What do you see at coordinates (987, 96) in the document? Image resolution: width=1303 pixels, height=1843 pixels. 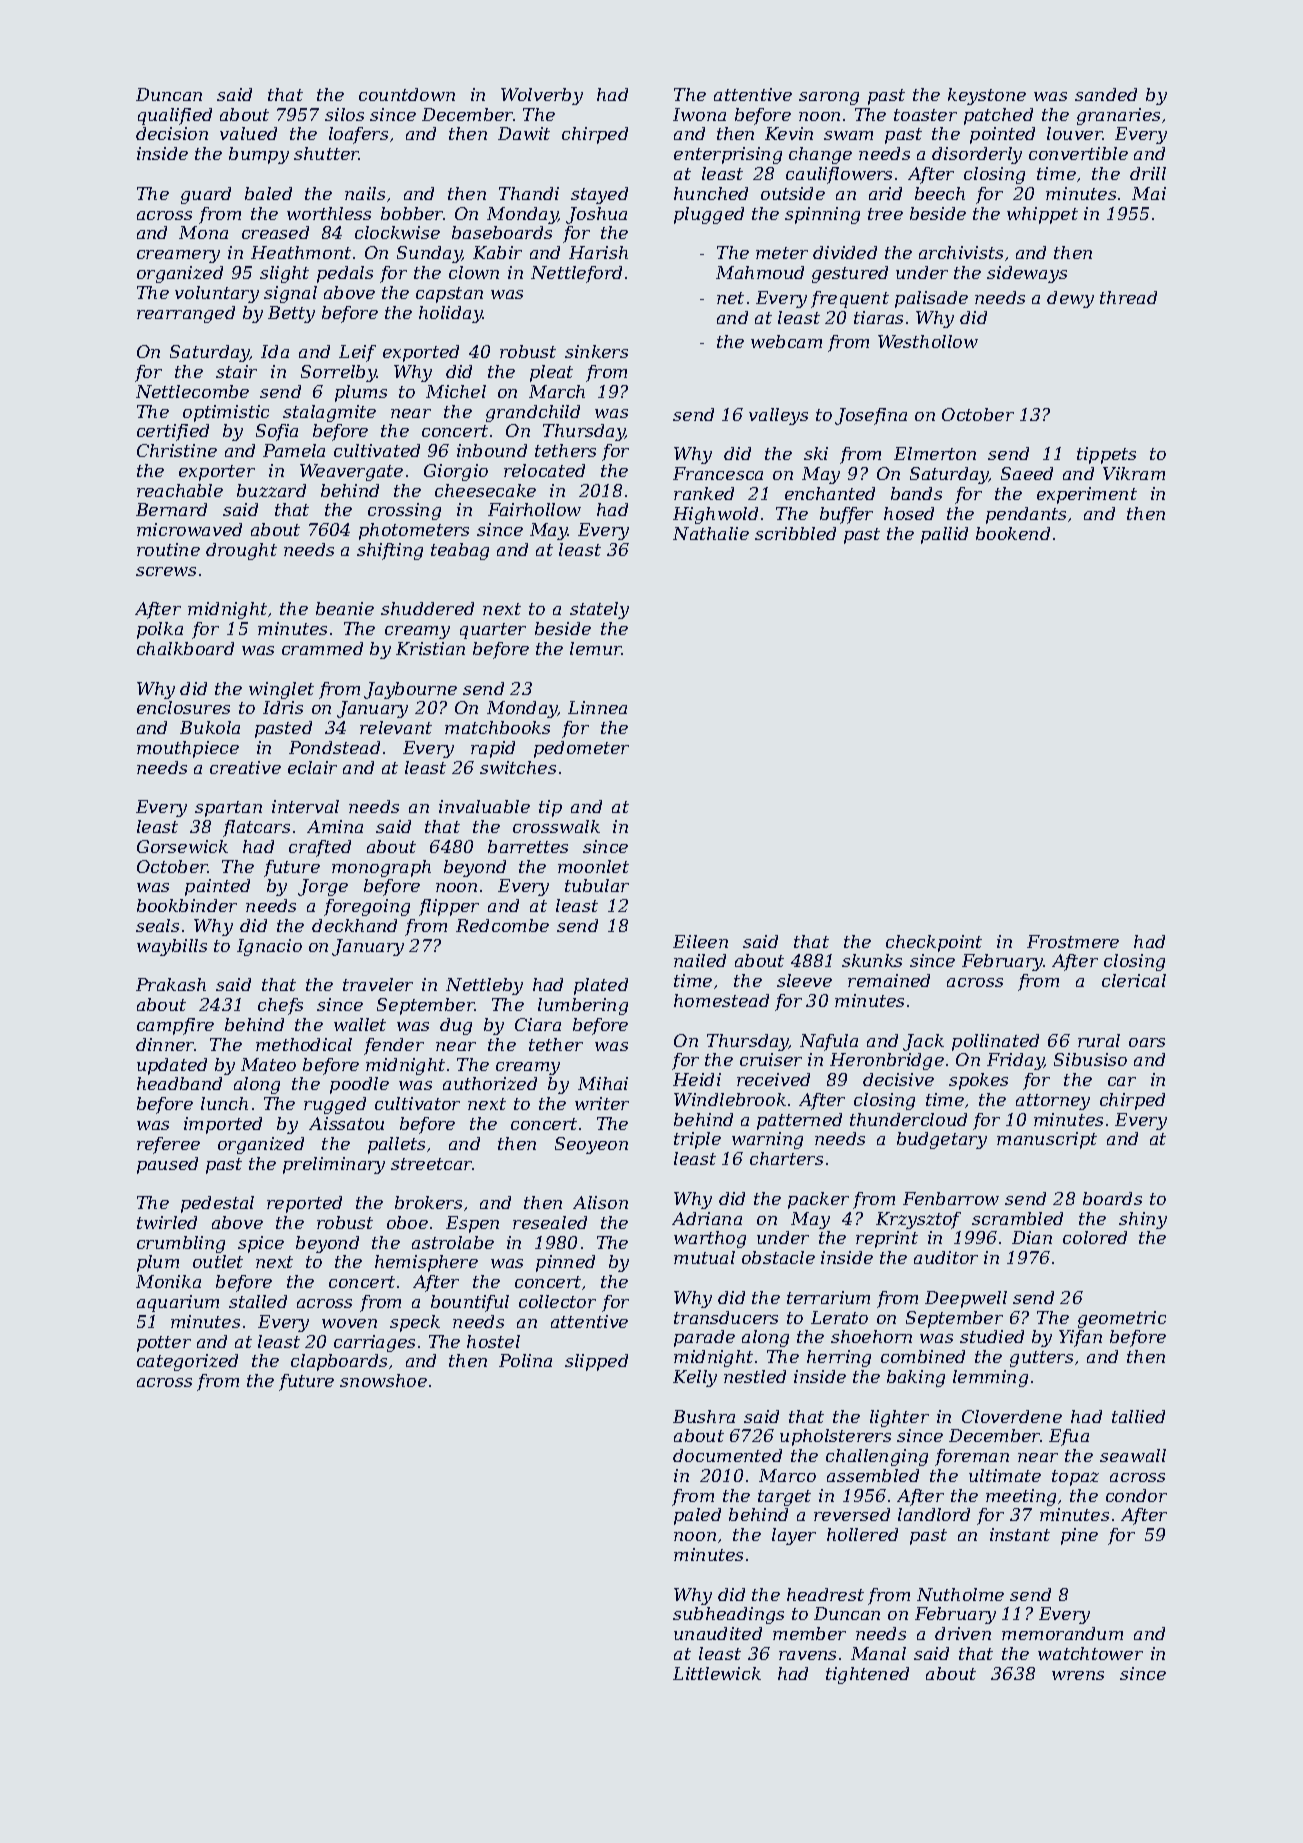 I see `keystone` at bounding box center [987, 96].
